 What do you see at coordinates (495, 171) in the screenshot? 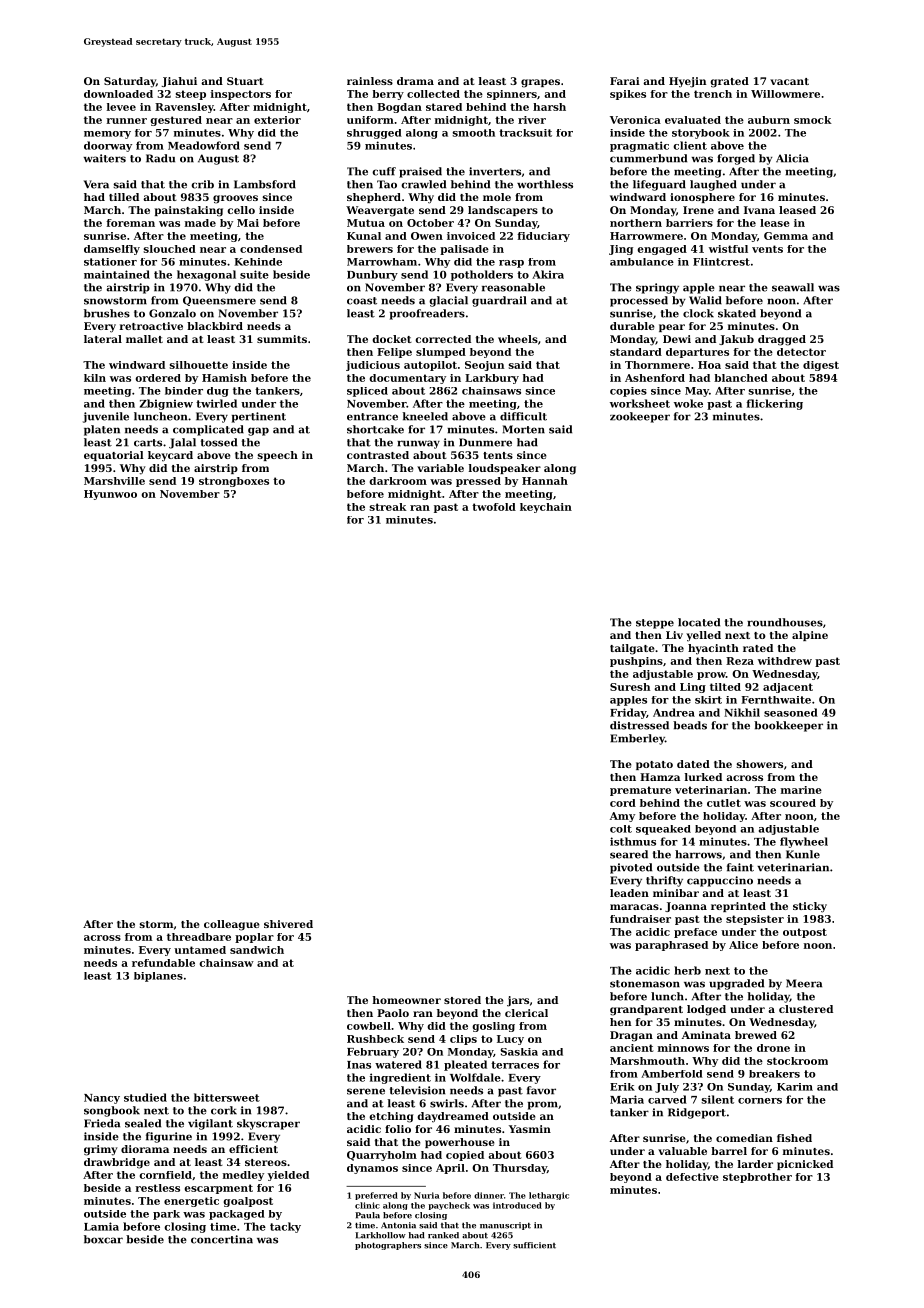
I see `inverters` at bounding box center [495, 171].
